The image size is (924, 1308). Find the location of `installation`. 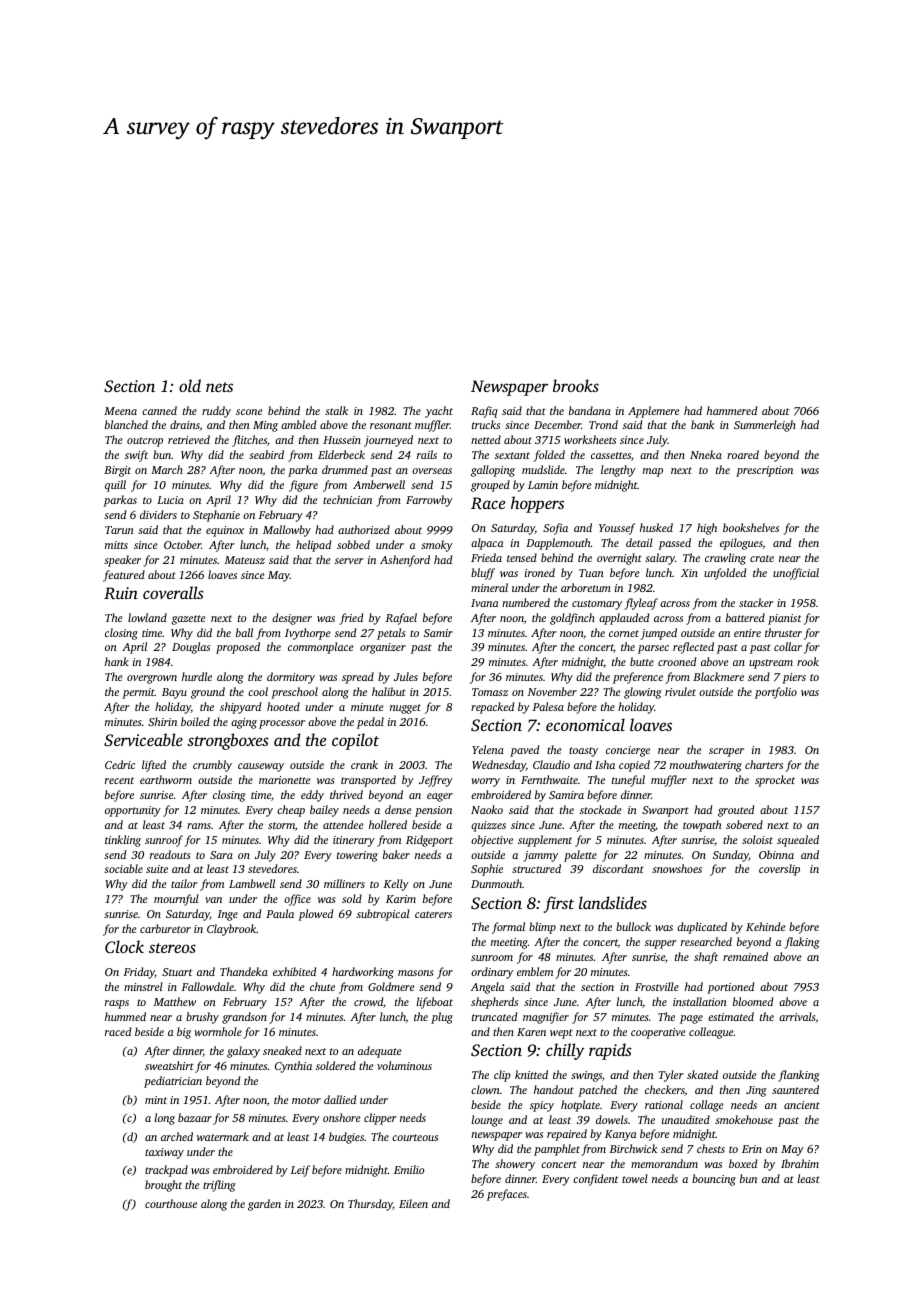

installation is located at coordinates (700, 1001).
